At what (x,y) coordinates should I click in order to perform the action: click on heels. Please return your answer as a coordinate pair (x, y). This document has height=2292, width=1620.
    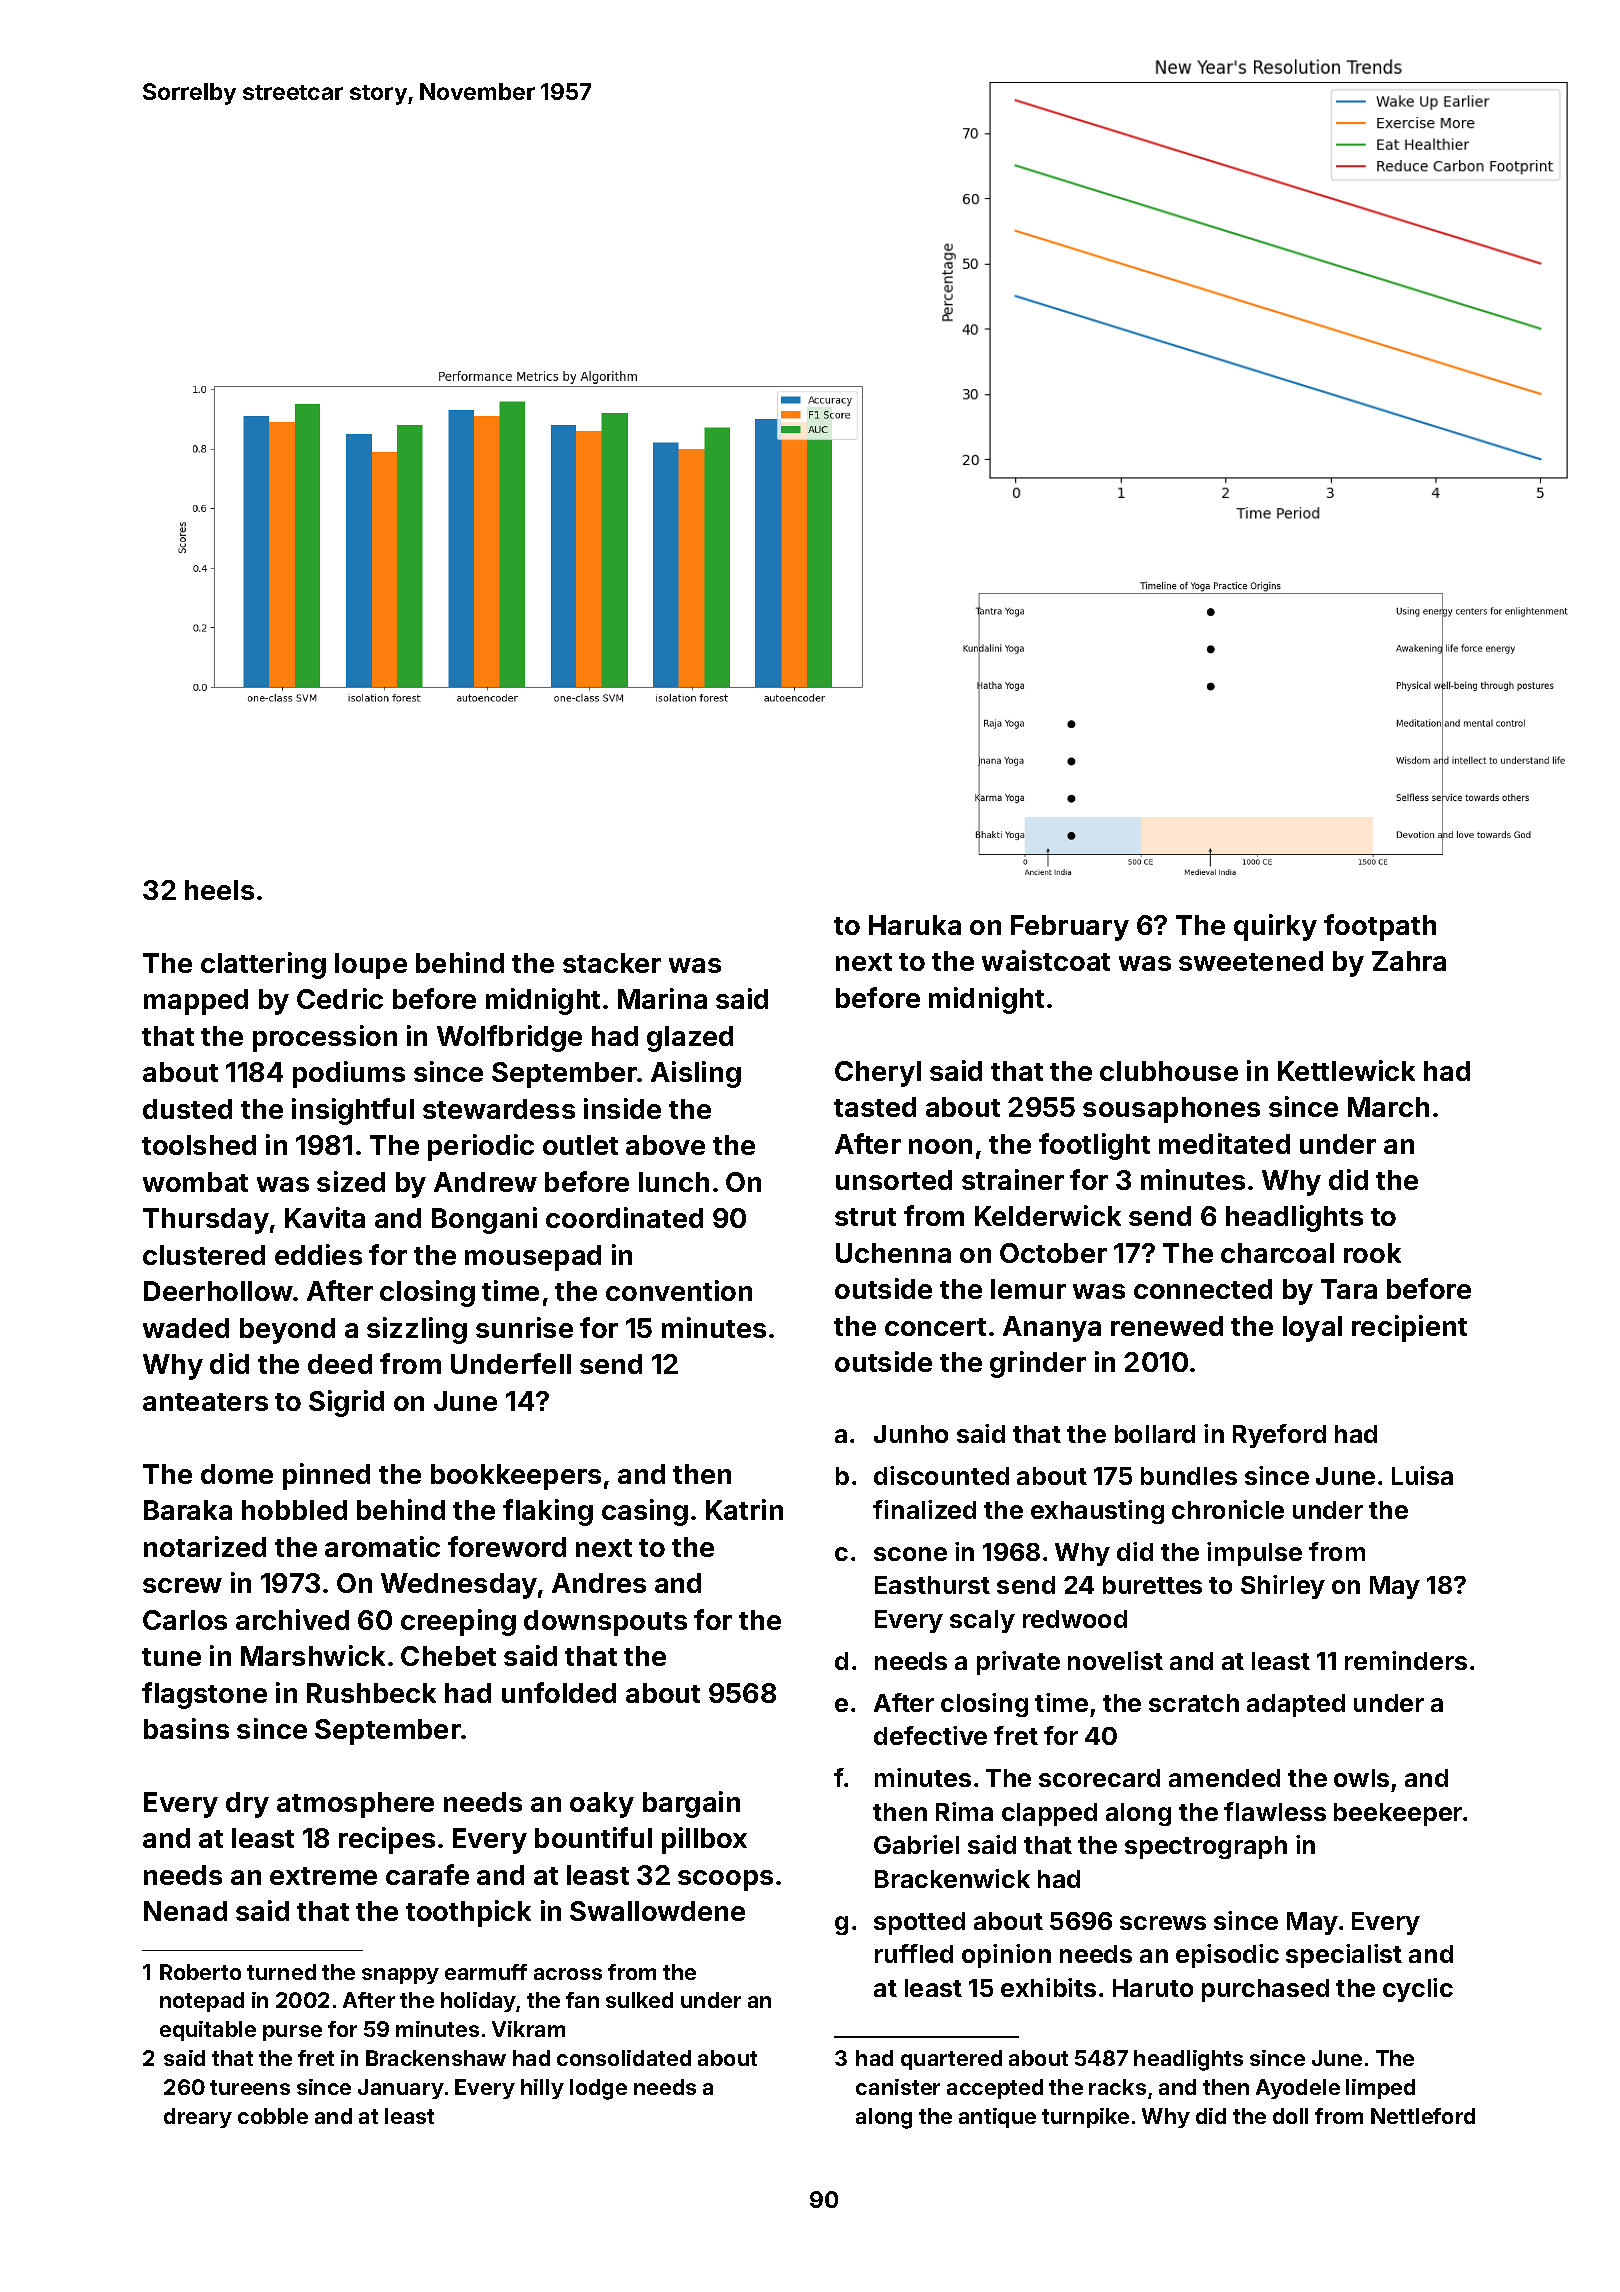
    Looking at the image, I should click on (219, 890).
